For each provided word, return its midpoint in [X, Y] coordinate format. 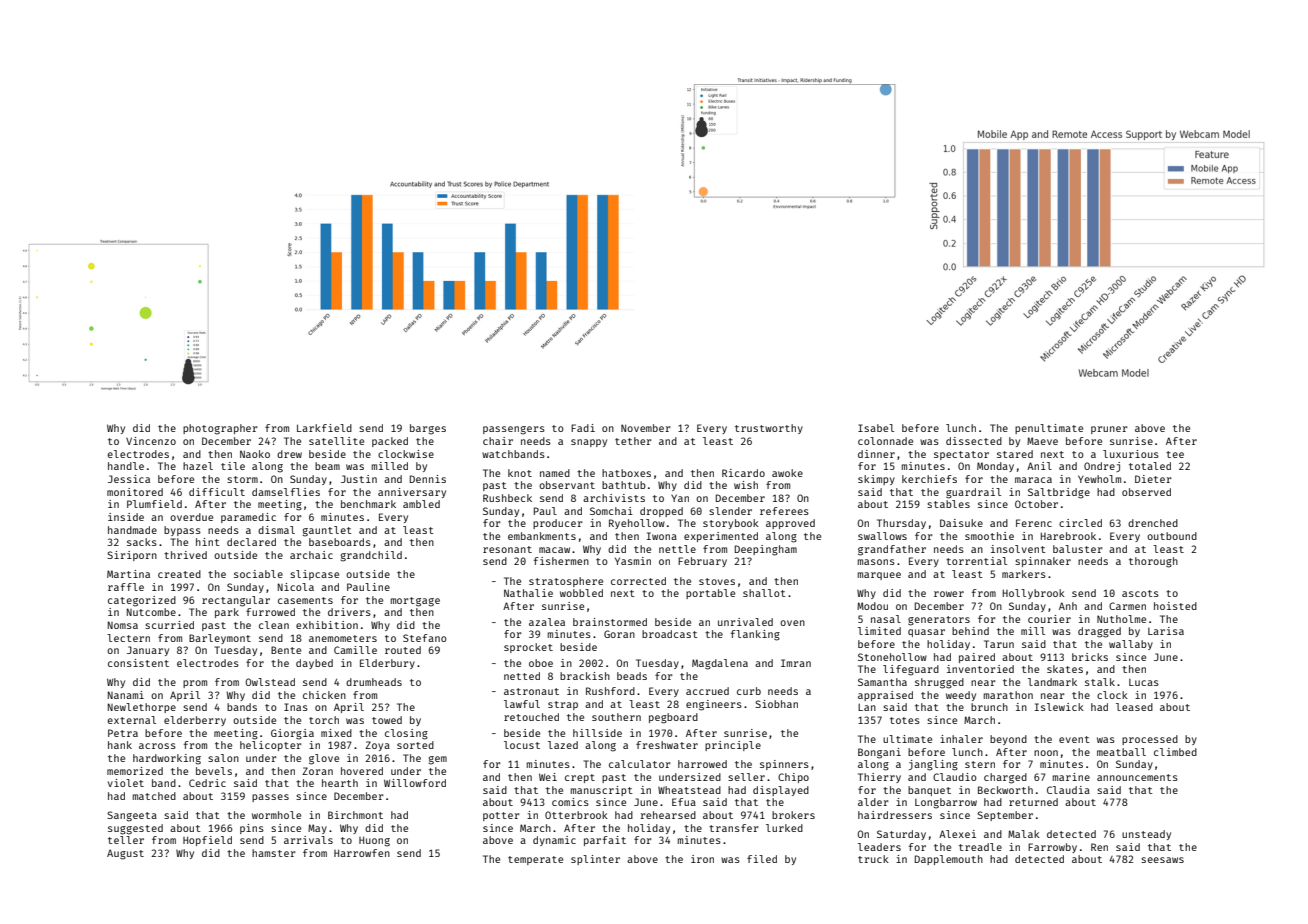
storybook [731, 524]
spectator [961, 455]
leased [1134, 707]
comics [570, 802]
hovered [362, 771]
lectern [128, 638]
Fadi [583, 428]
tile [233, 466]
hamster [274, 853]
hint [208, 542]
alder [873, 802]
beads [632, 676]
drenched [1153, 523]
